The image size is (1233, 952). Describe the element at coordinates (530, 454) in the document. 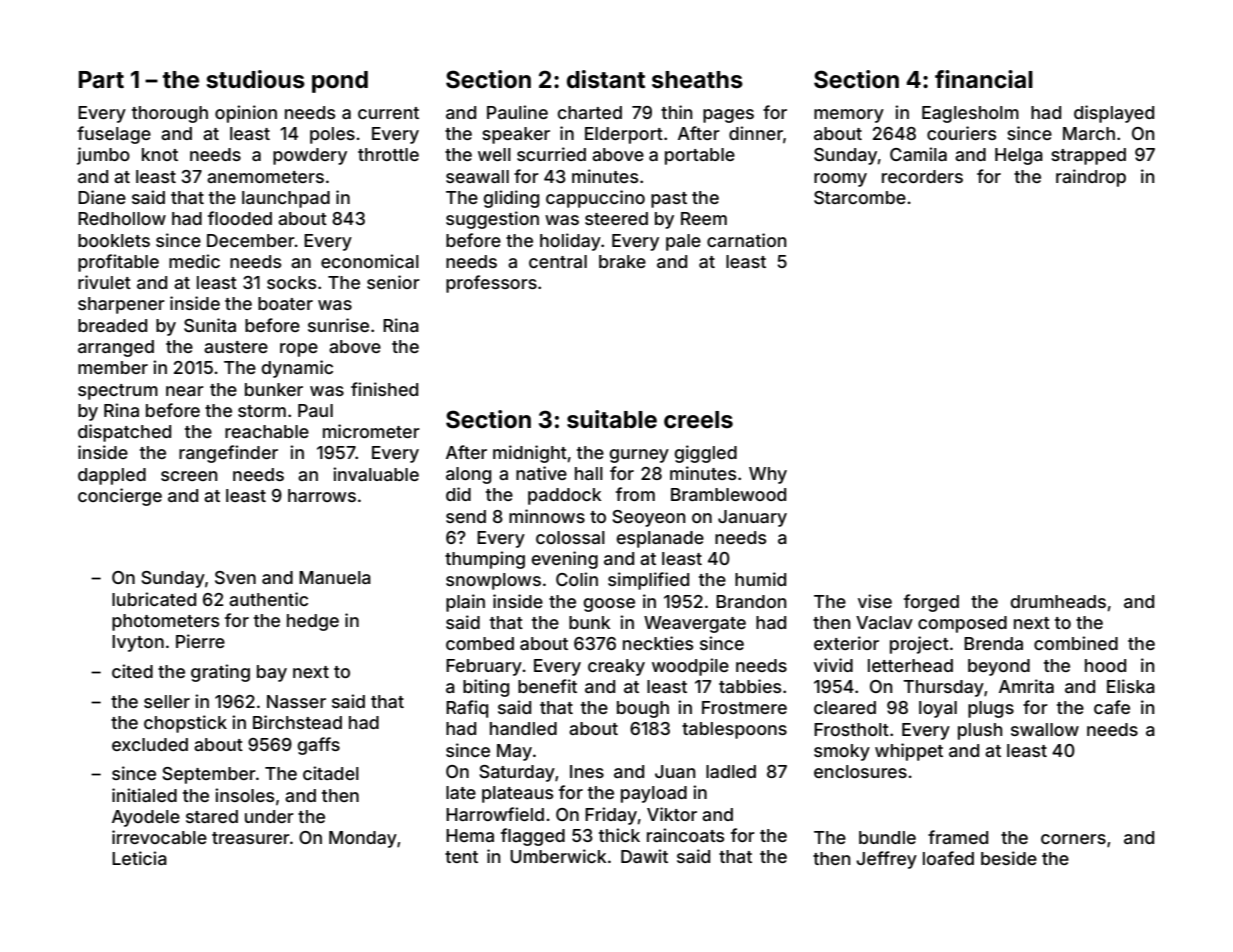

I see `midnight` at that location.
